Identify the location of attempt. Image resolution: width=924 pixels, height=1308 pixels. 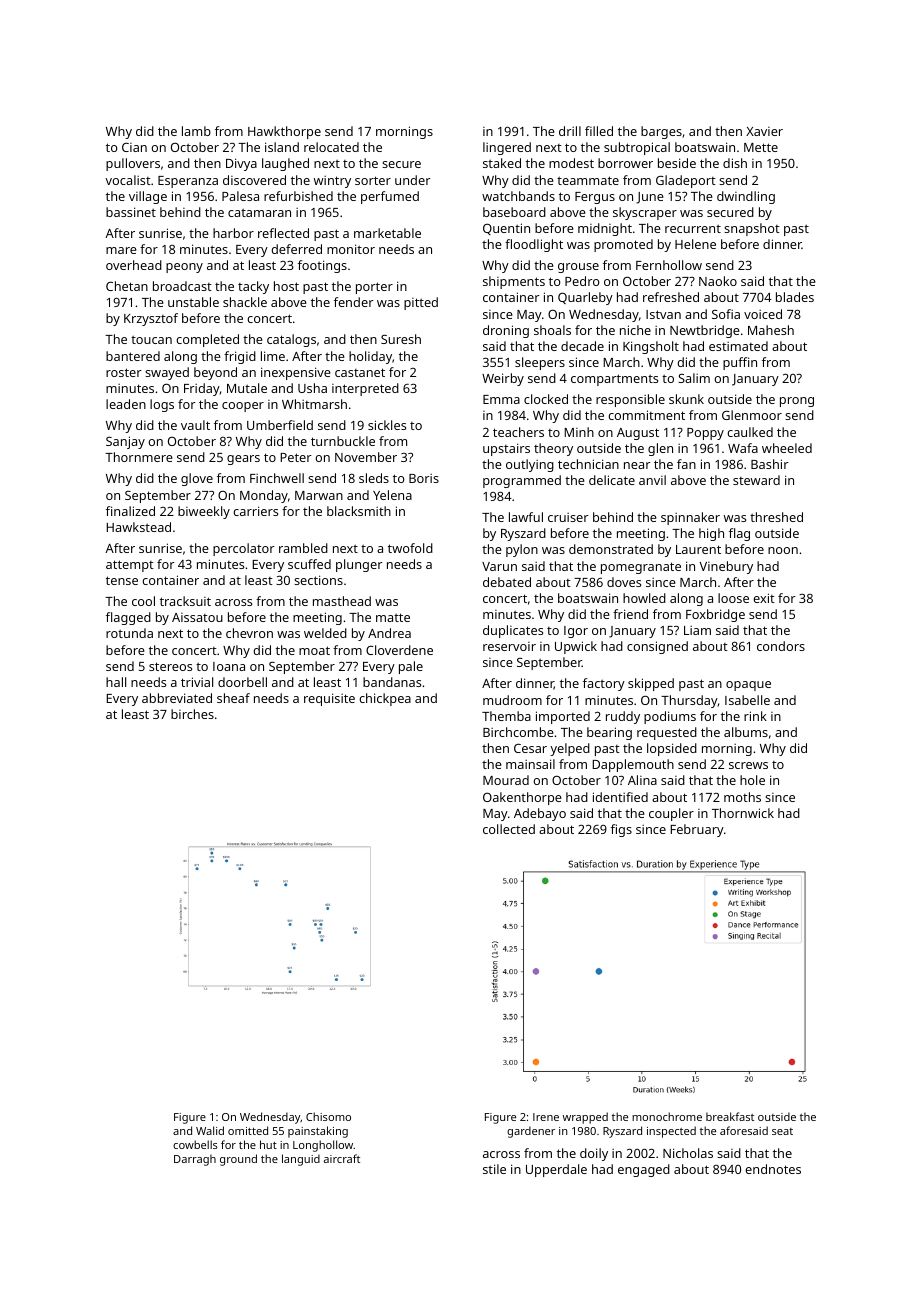
(130, 566).
